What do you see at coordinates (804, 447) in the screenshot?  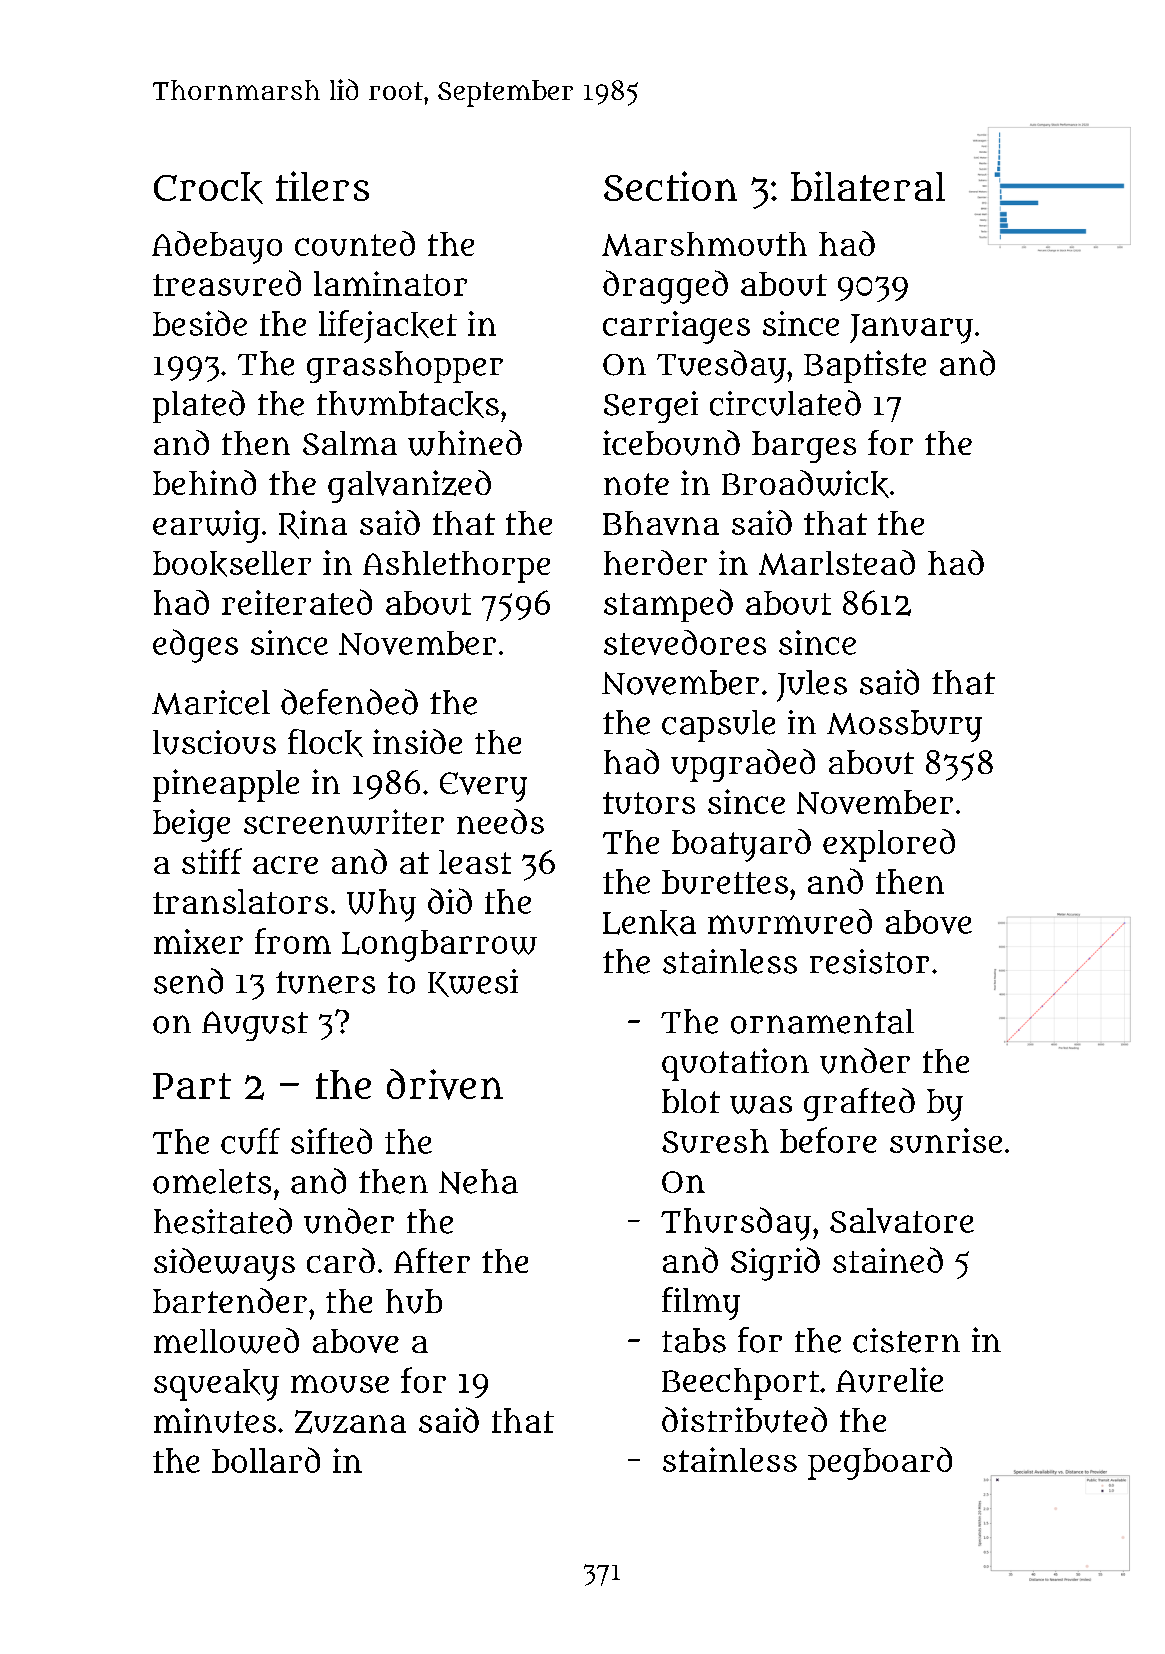 I see `barges` at bounding box center [804, 447].
